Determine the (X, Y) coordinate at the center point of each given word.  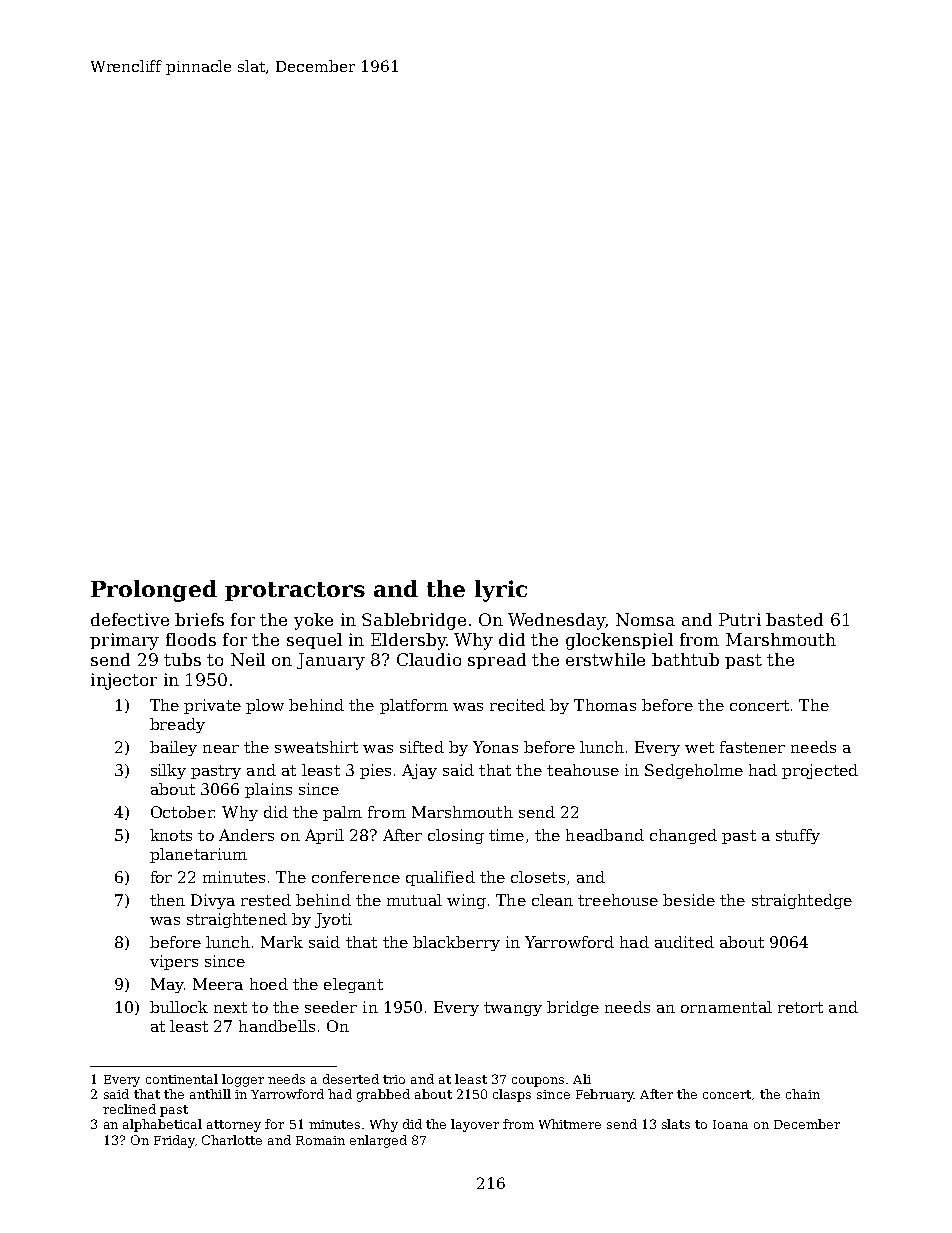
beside (689, 900)
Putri (740, 619)
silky (168, 771)
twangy (513, 1009)
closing (456, 836)
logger (243, 1080)
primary (124, 641)
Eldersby (408, 641)
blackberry (456, 943)
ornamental (726, 1007)
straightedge (802, 901)
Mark (282, 942)
